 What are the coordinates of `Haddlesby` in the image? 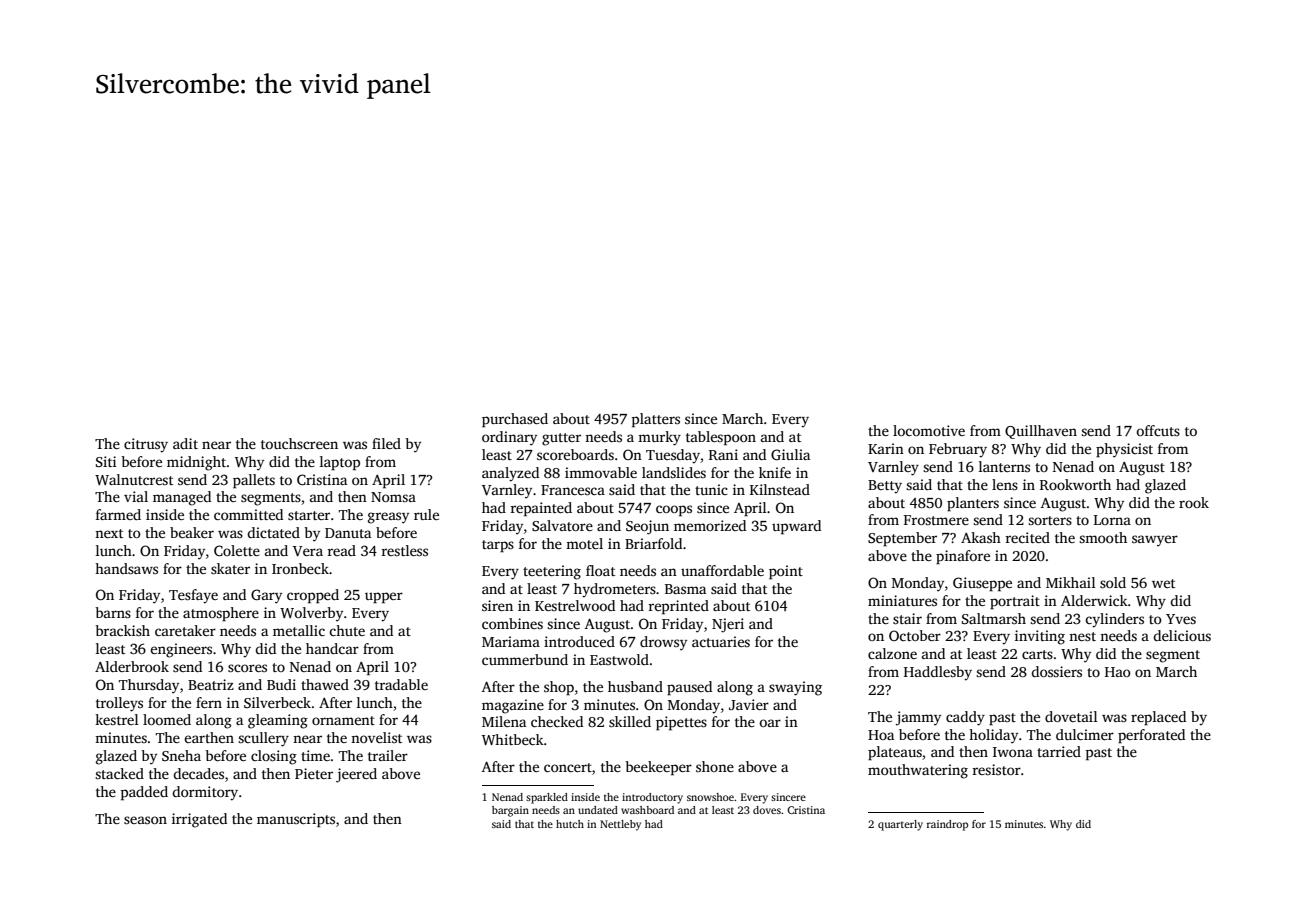 It's located at (938, 673).
